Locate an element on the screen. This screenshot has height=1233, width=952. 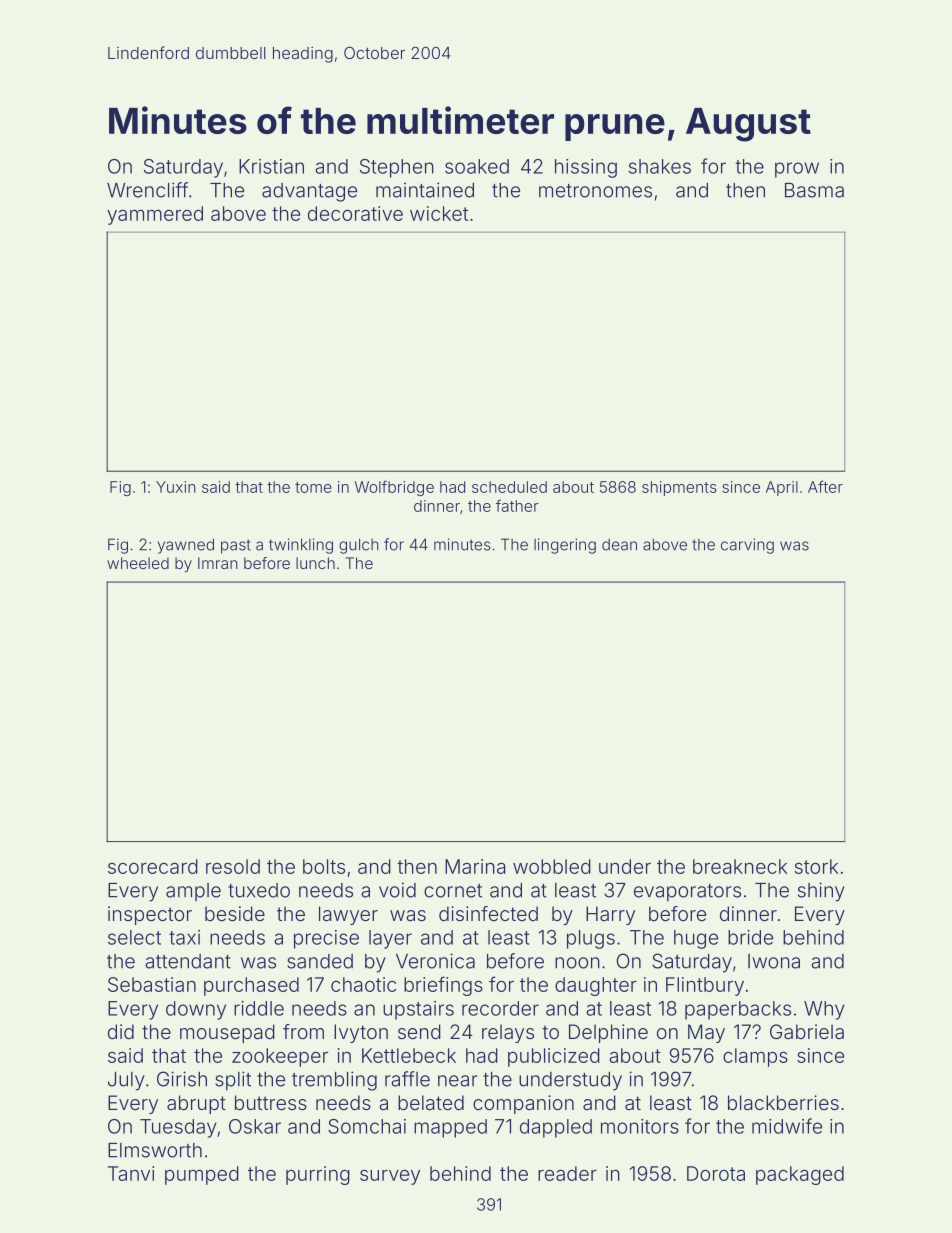
Dorota is located at coordinates (716, 1173).
